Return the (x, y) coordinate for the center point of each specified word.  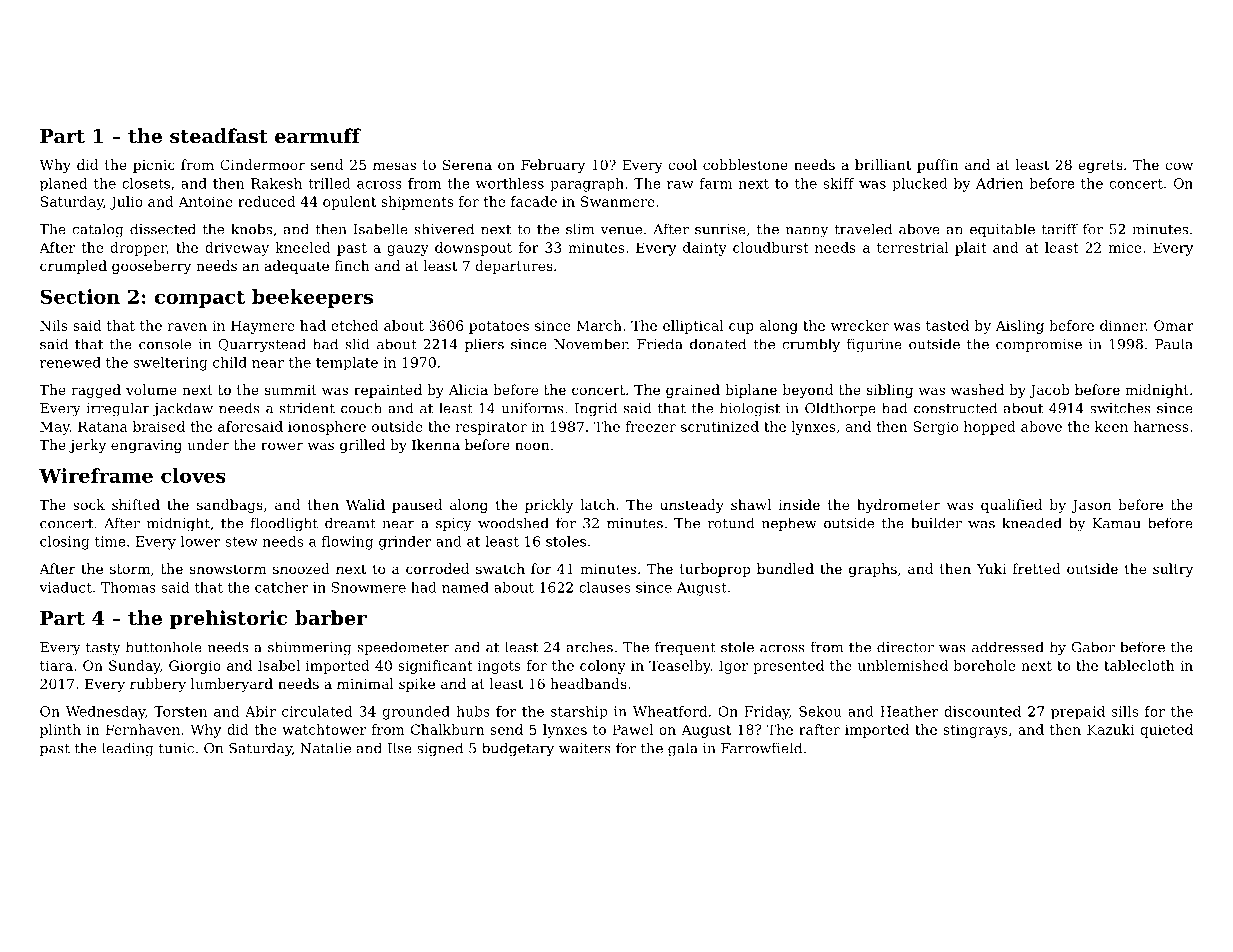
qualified (1011, 506)
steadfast (219, 136)
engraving (146, 446)
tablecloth (1139, 665)
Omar (1174, 325)
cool (682, 164)
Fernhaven (143, 729)
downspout (473, 249)
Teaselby (680, 667)
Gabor (1093, 647)
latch (597, 504)
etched (354, 325)
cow (1179, 166)
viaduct (65, 587)
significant (436, 667)
